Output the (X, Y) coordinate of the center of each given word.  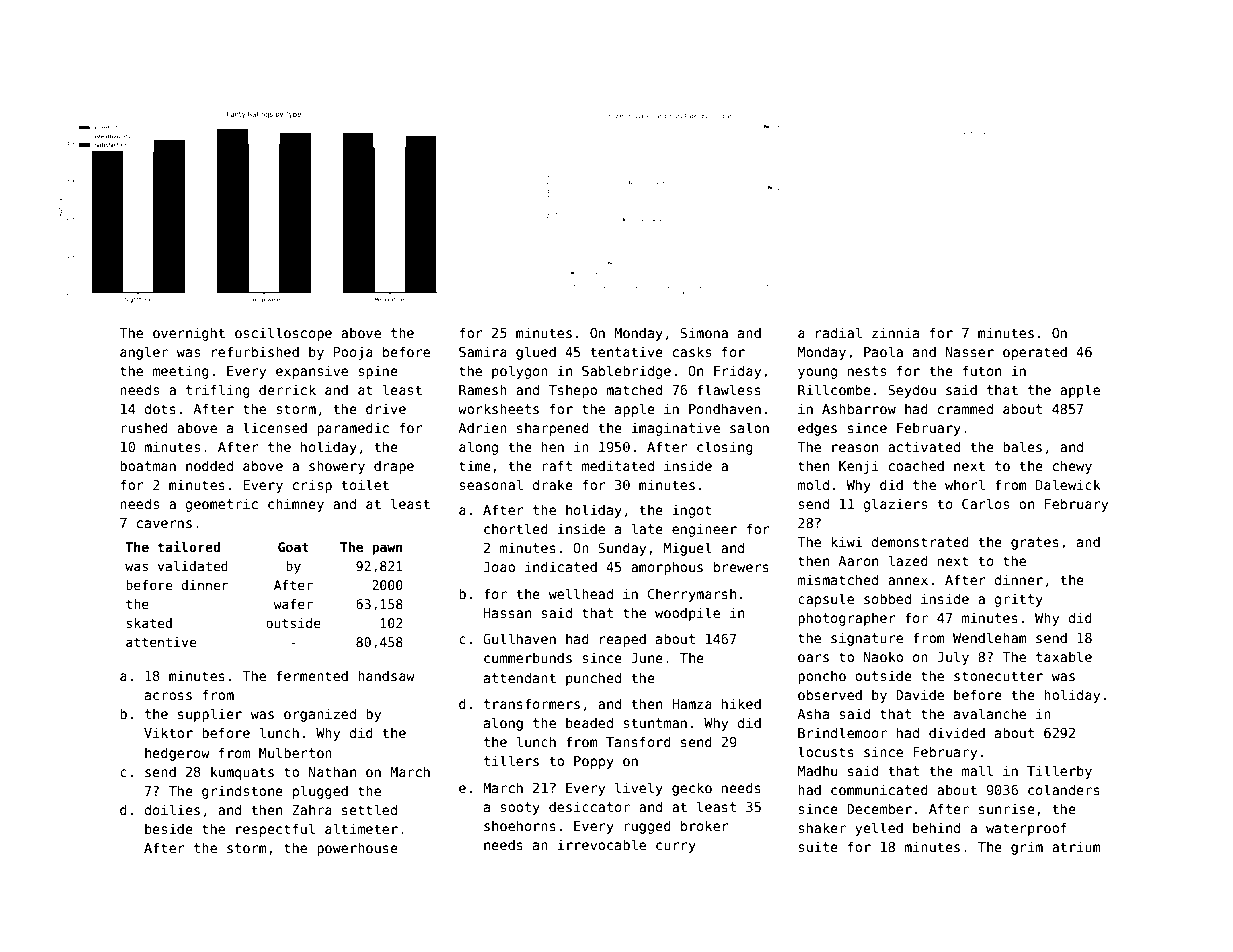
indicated (561, 566)
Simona (704, 332)
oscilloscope (283, 334)
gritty (1018, 600)
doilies (172, 809)
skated (149, 623)
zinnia (895, 332)
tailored (188, 546)
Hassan (507, 613)
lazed (908, 560)
